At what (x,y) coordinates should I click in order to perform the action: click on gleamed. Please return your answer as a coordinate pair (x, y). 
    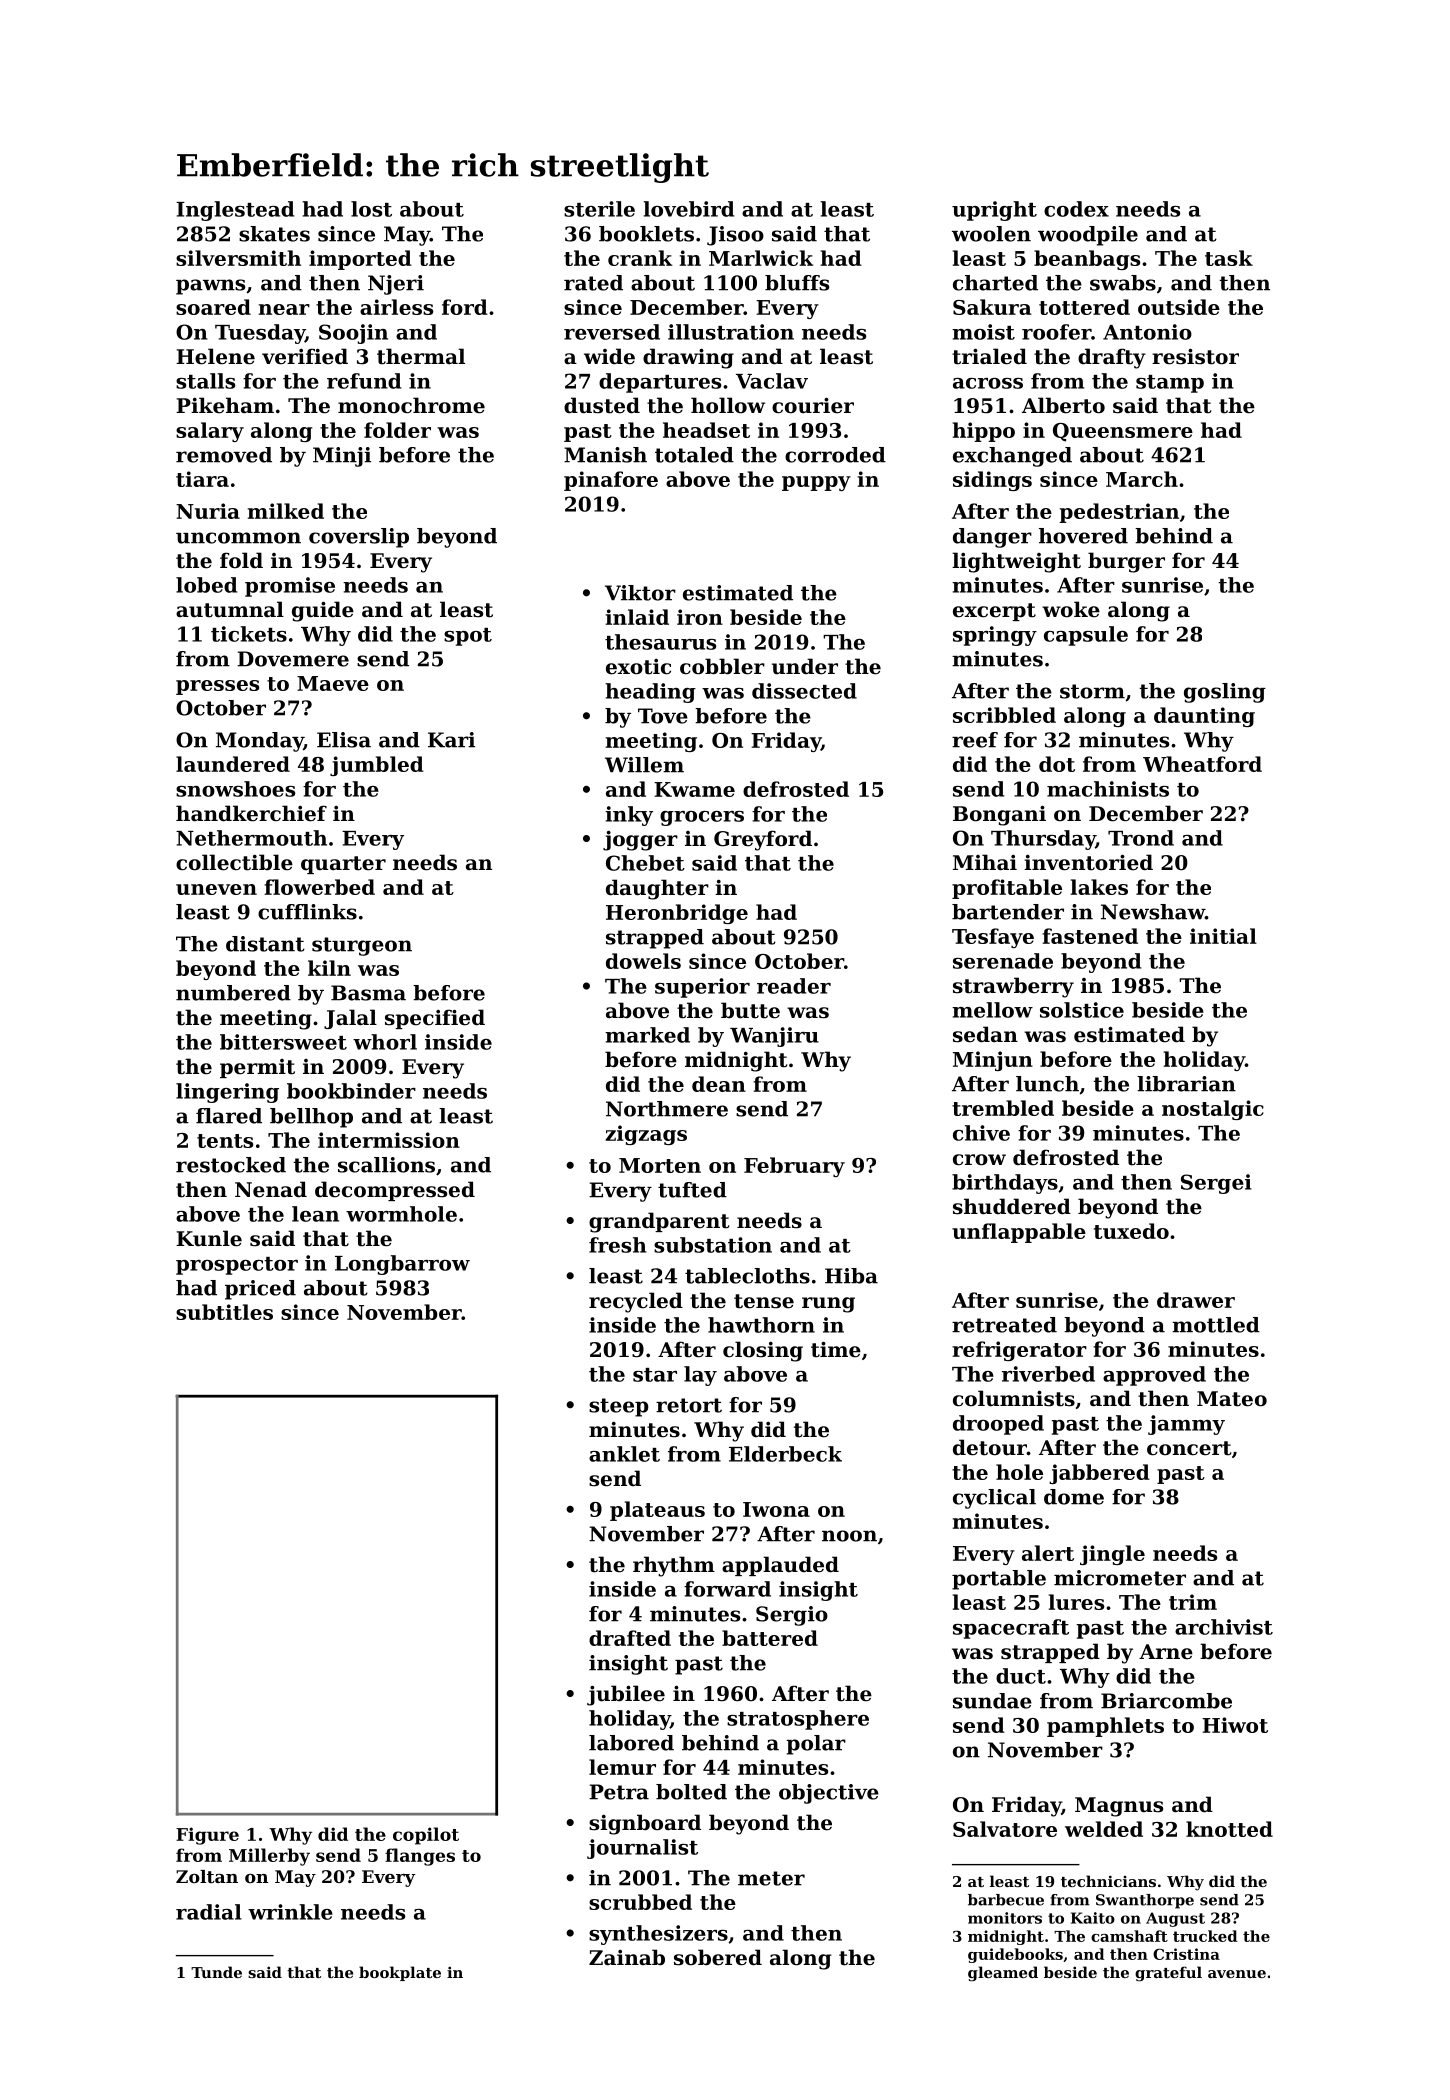
    Looking at the image, I should click on (1003, 1974).
